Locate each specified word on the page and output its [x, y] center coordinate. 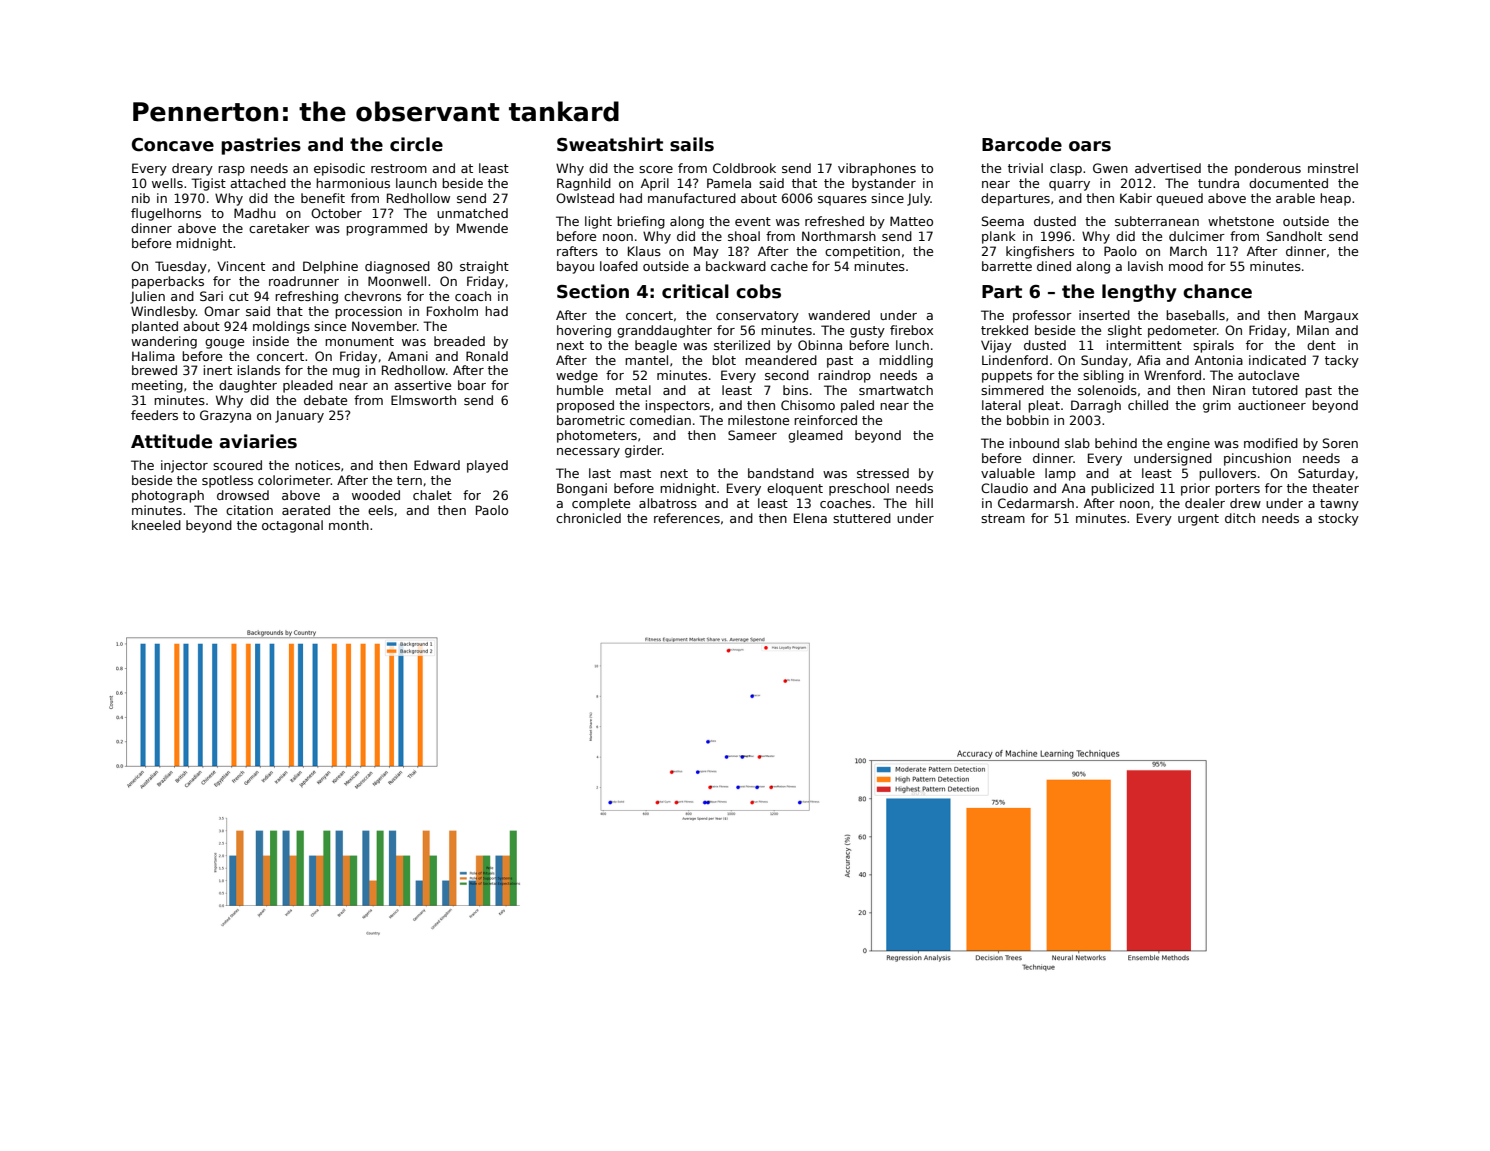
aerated [306, 510]
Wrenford [1172, 375]
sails [692, 144]
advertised [1168, 168]
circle [416, 144]
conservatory [757, 317]
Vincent [241, 266]
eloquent [795, 489]
